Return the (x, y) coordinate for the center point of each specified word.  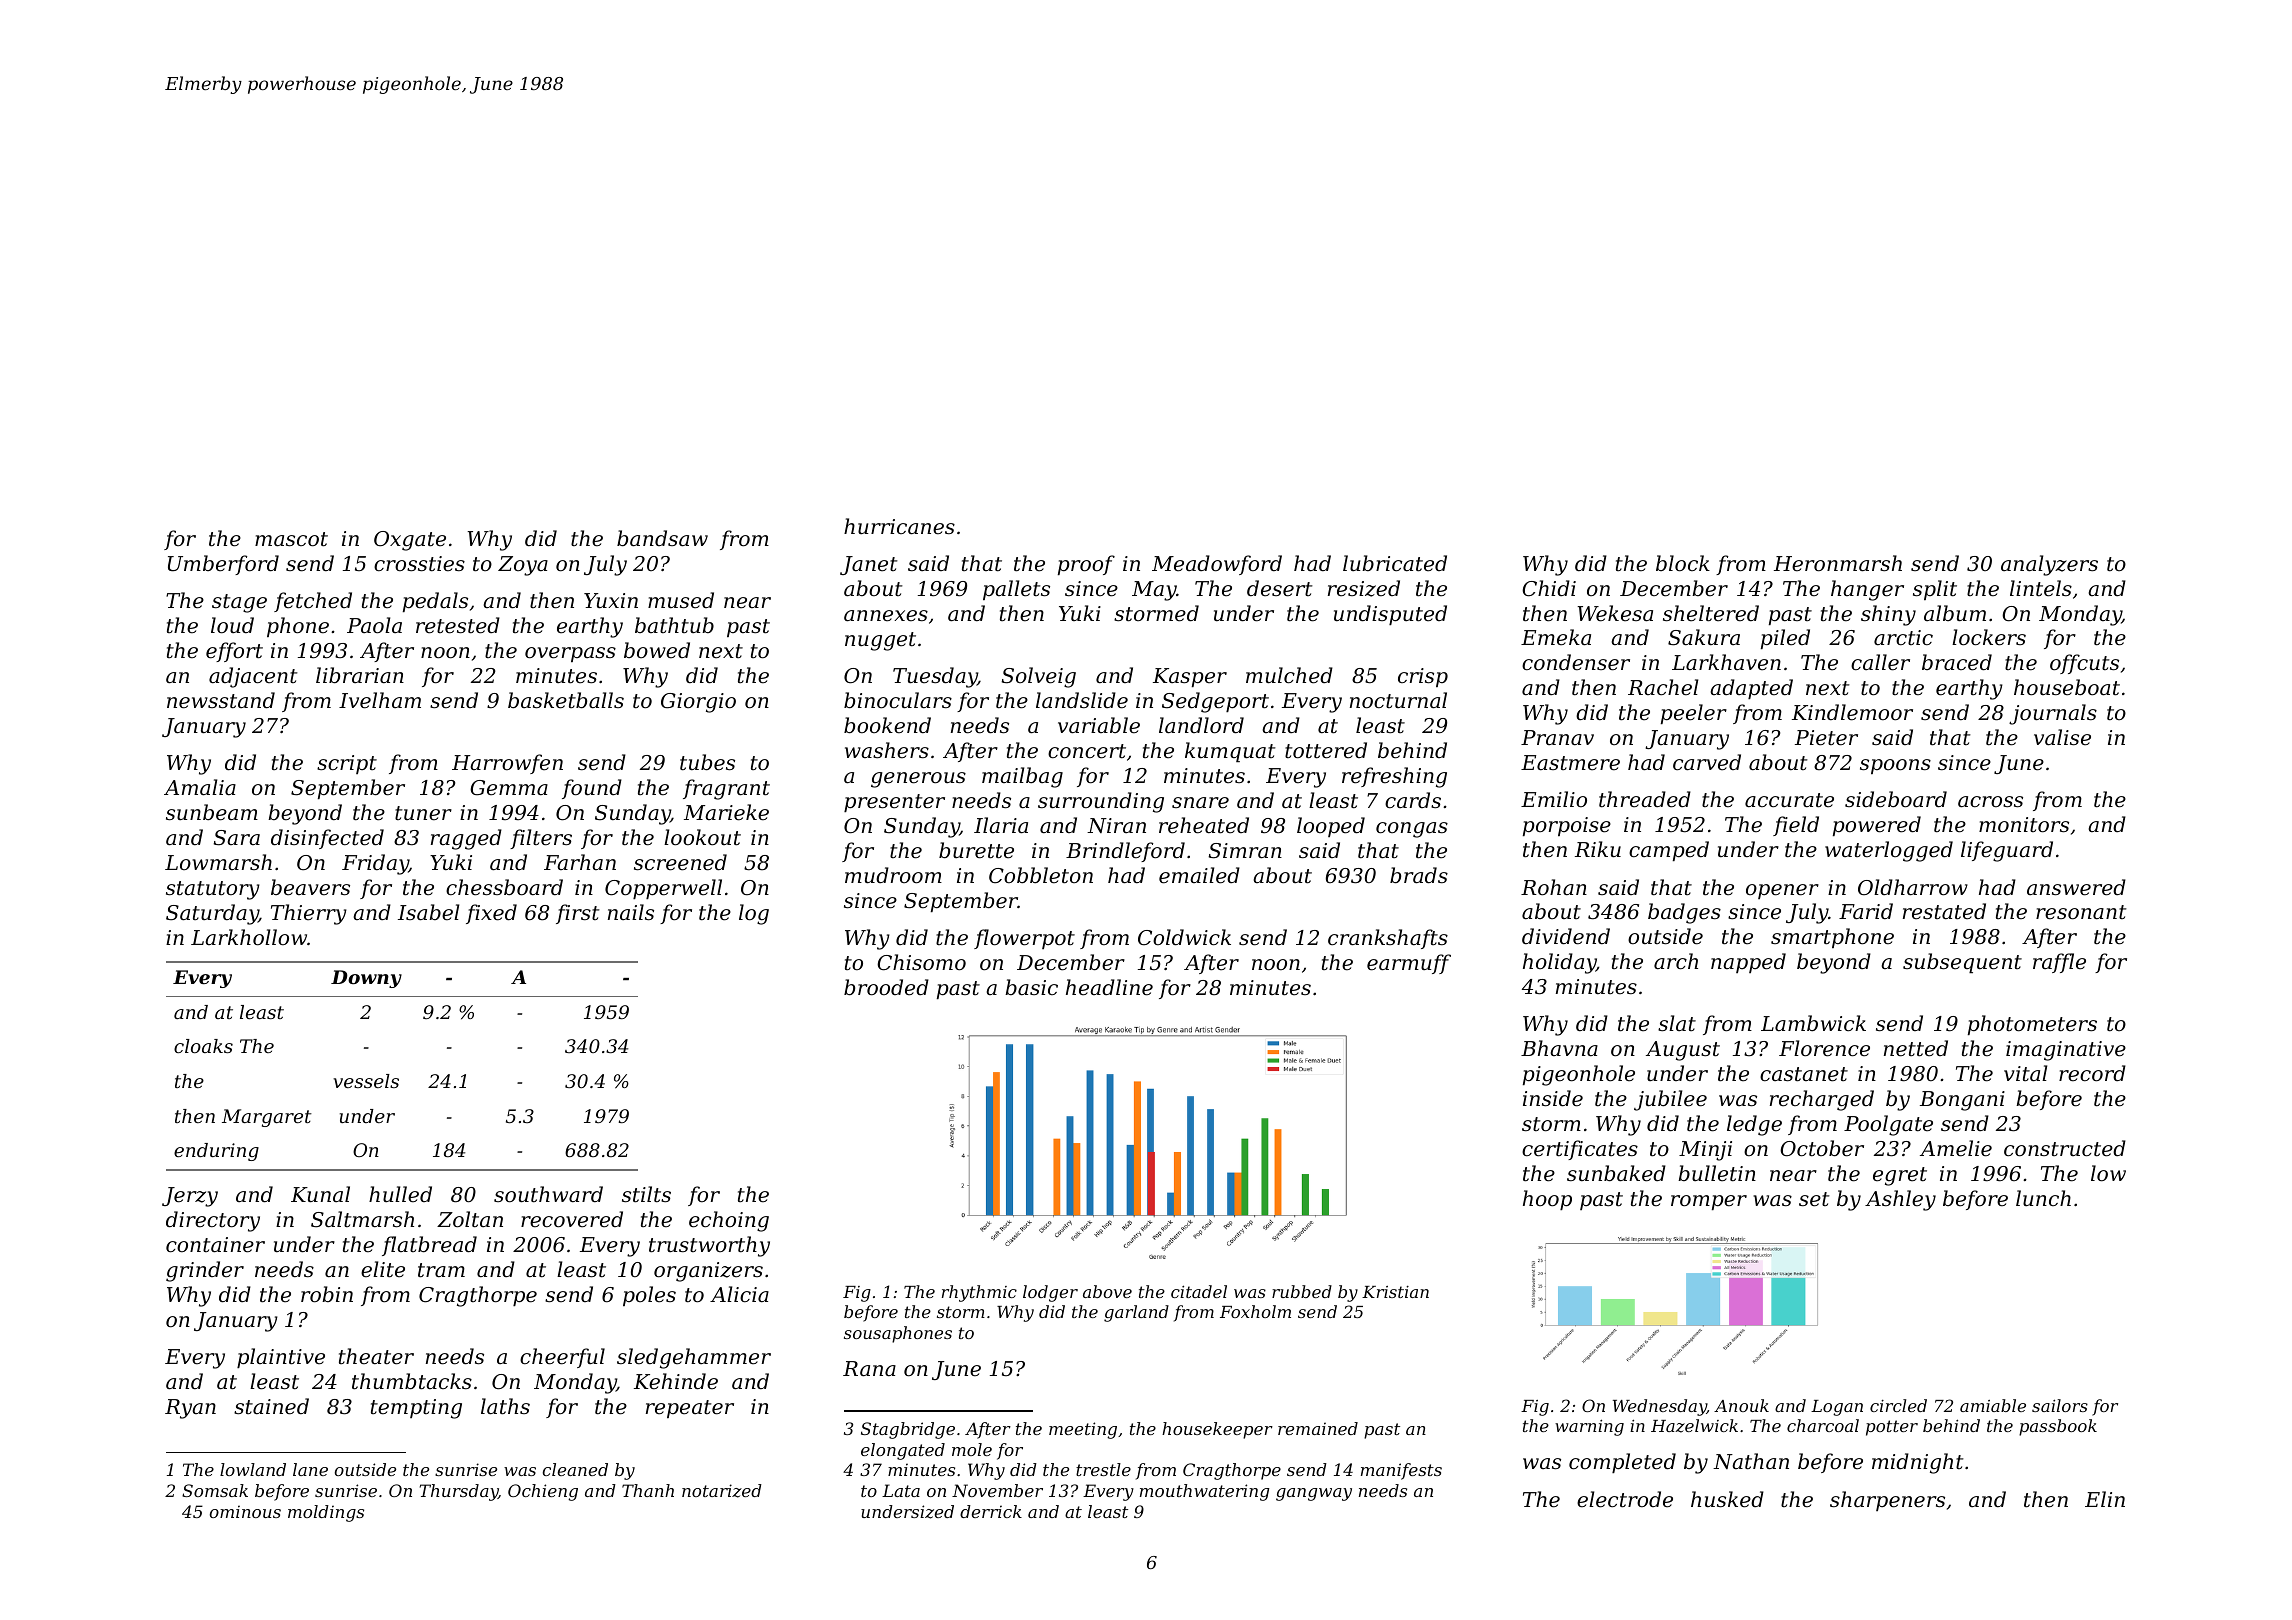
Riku (1598, 849)
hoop (1547, 1200)
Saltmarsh (362, 1219)
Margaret (267, 1118)
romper (1709, 1202)
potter (1892, 1428)
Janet (869, 565)
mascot (291, 539)
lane (310, 1469)
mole (972, 1449)
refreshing (1394, 777)
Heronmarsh (1838, 563)
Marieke (726, 812)
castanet (1804, 1074)
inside (1553, 1098)
